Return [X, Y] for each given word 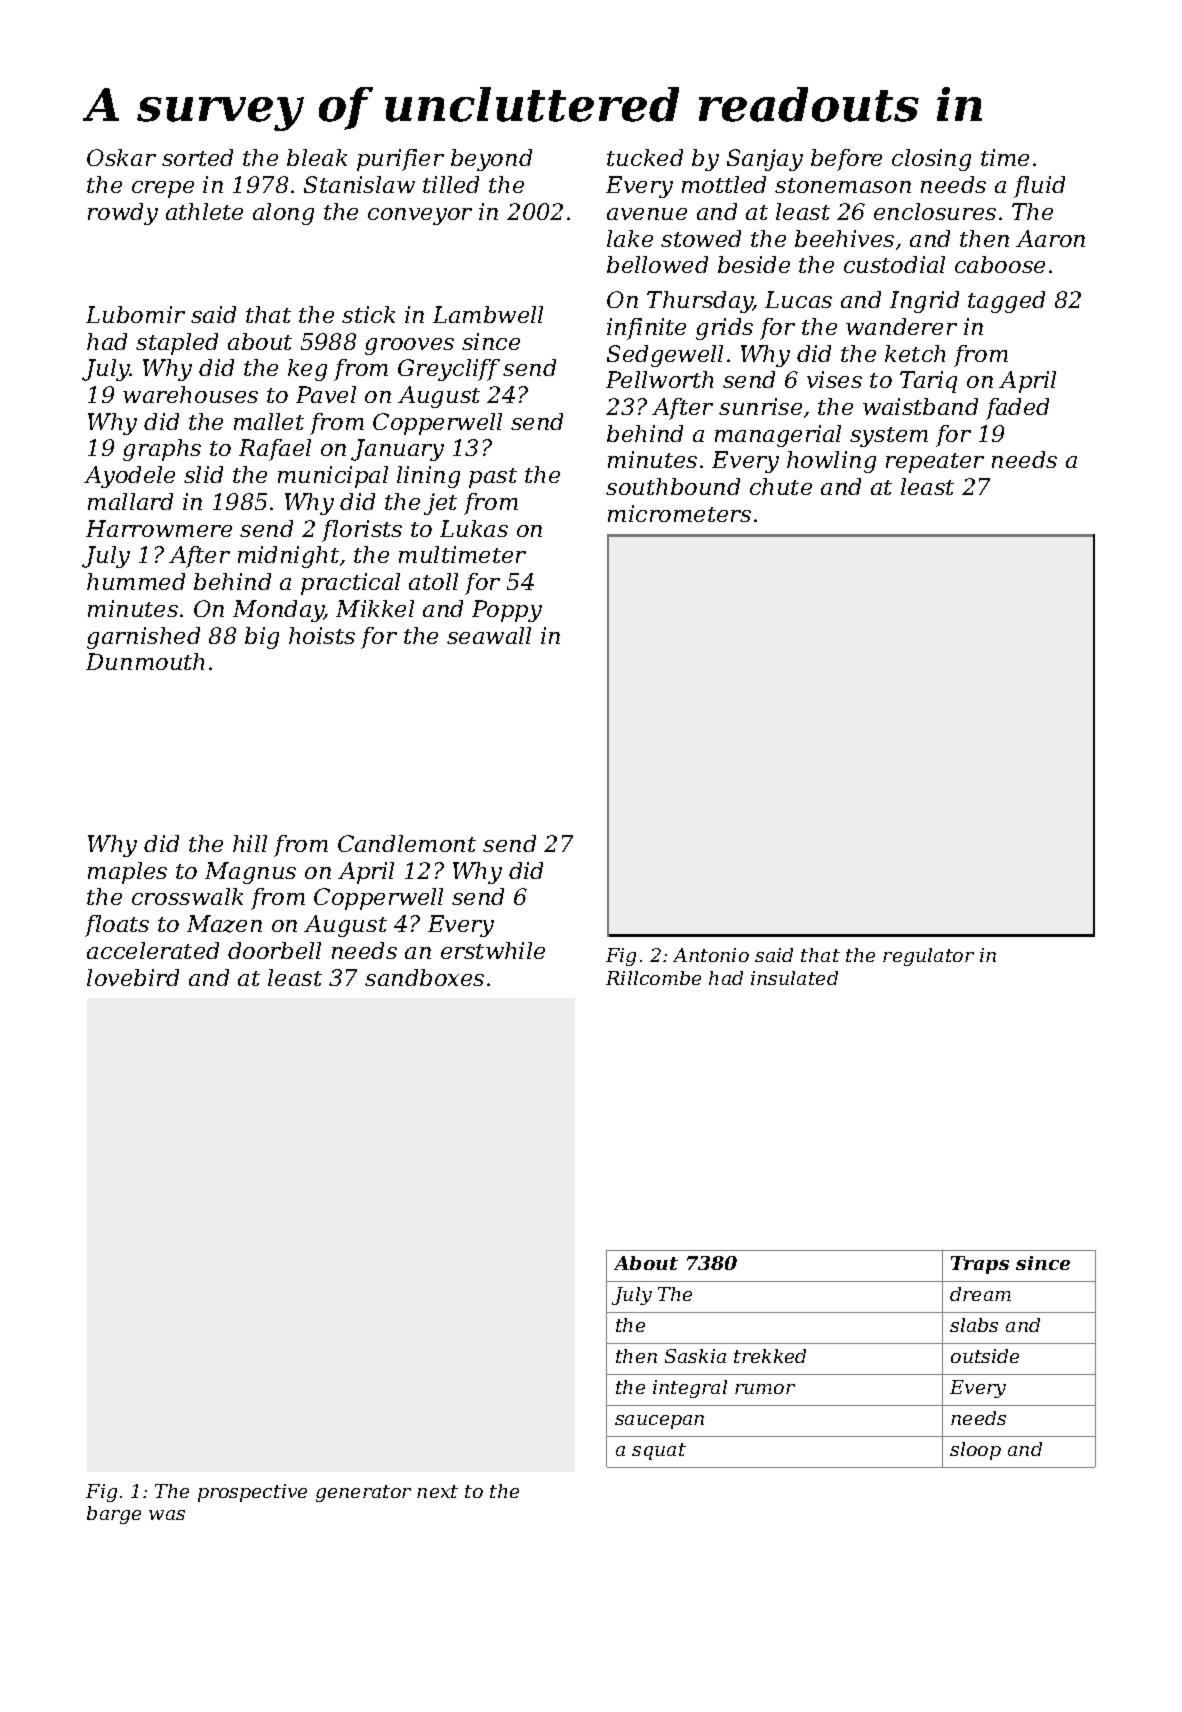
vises [834, 379]
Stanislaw [359, 184]
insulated [794, 978]
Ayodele [129, 477]
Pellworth [659, 379]
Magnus [250, 873]
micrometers [679, 513]
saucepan [659, 1422]
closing [931, 160]
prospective [252, 1493]
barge [114, 1515]
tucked [645, 157]
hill [250, 843]
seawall [489, 635]
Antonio [711, 955]
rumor [765, 1389]
